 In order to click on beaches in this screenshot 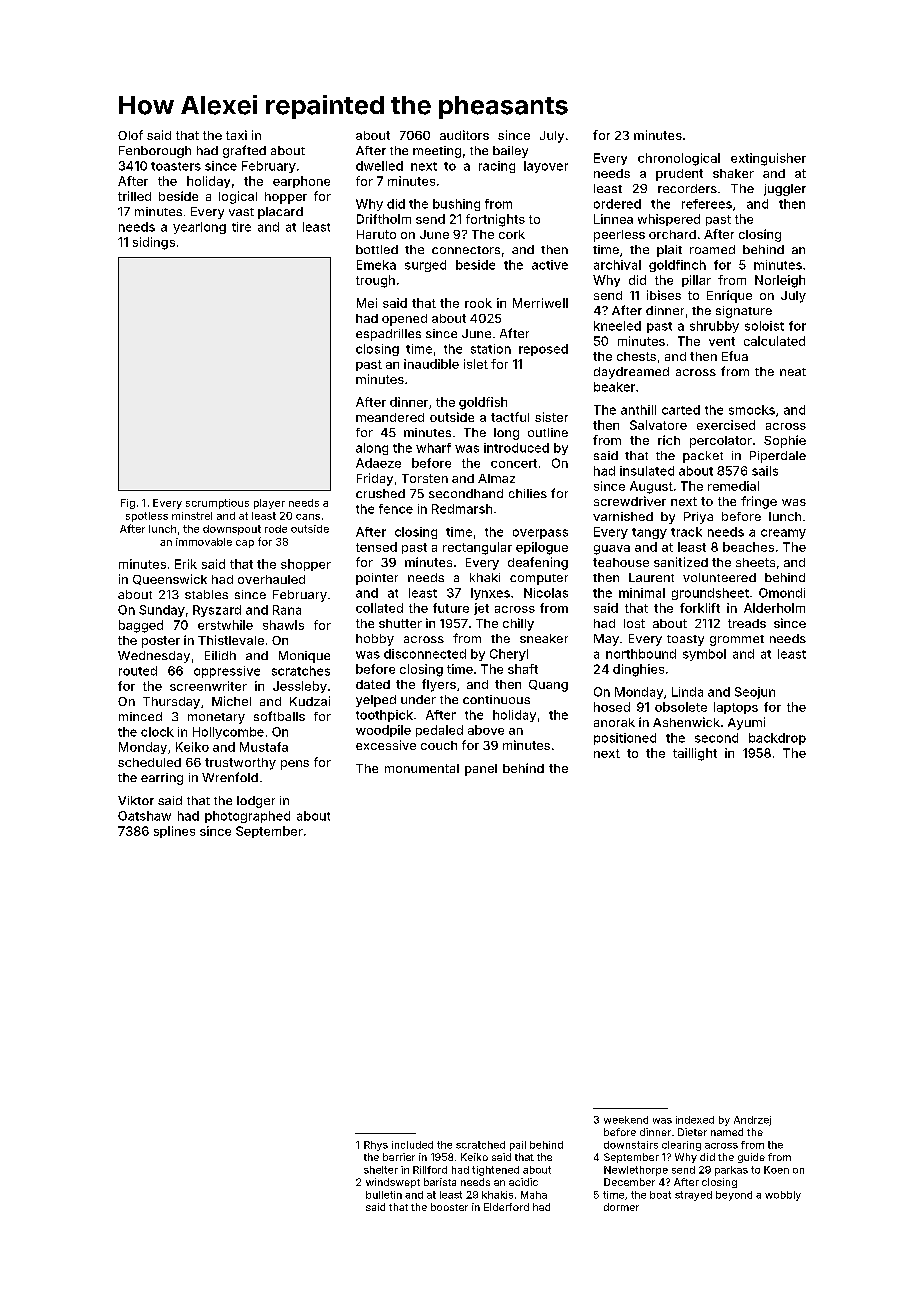, I will do `click(748, 547)`.
